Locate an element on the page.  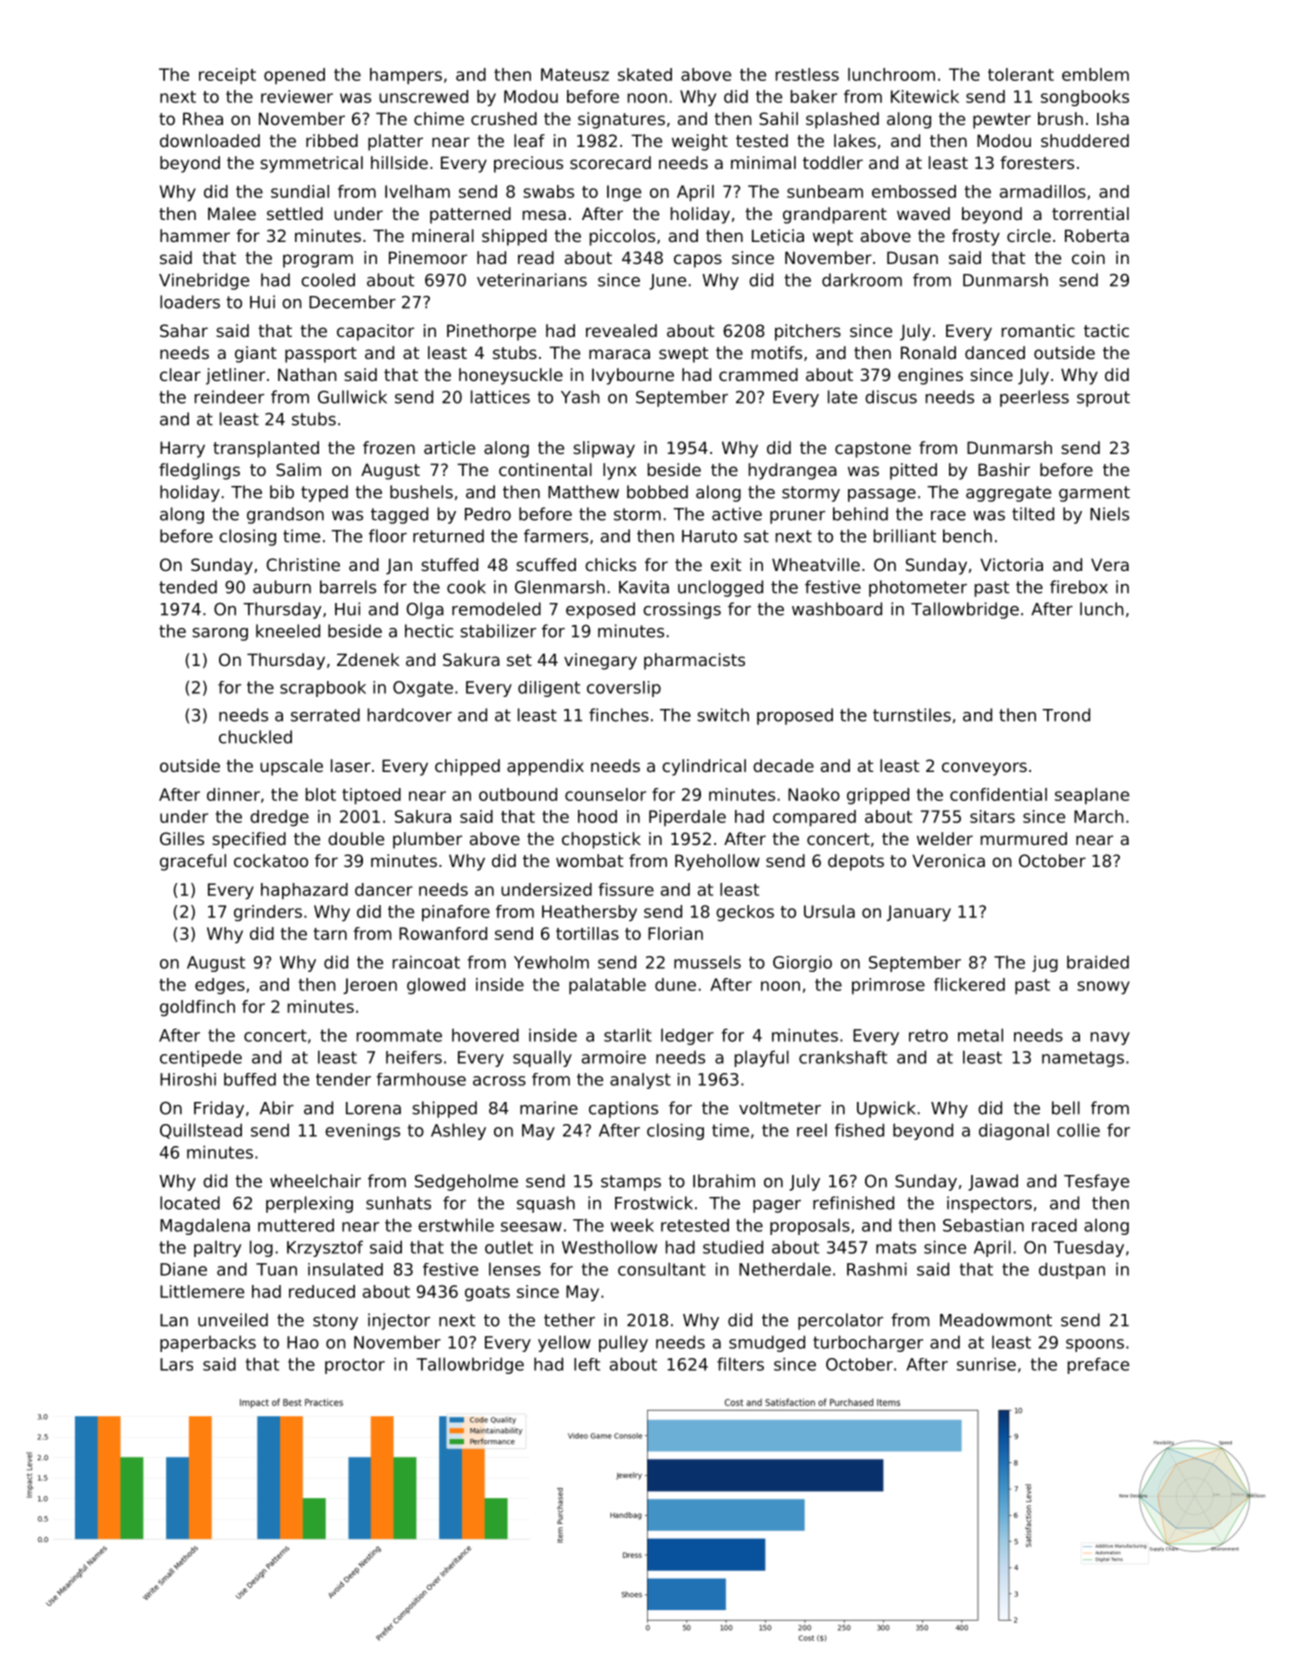
skated is located at coordinates (645, 74).
